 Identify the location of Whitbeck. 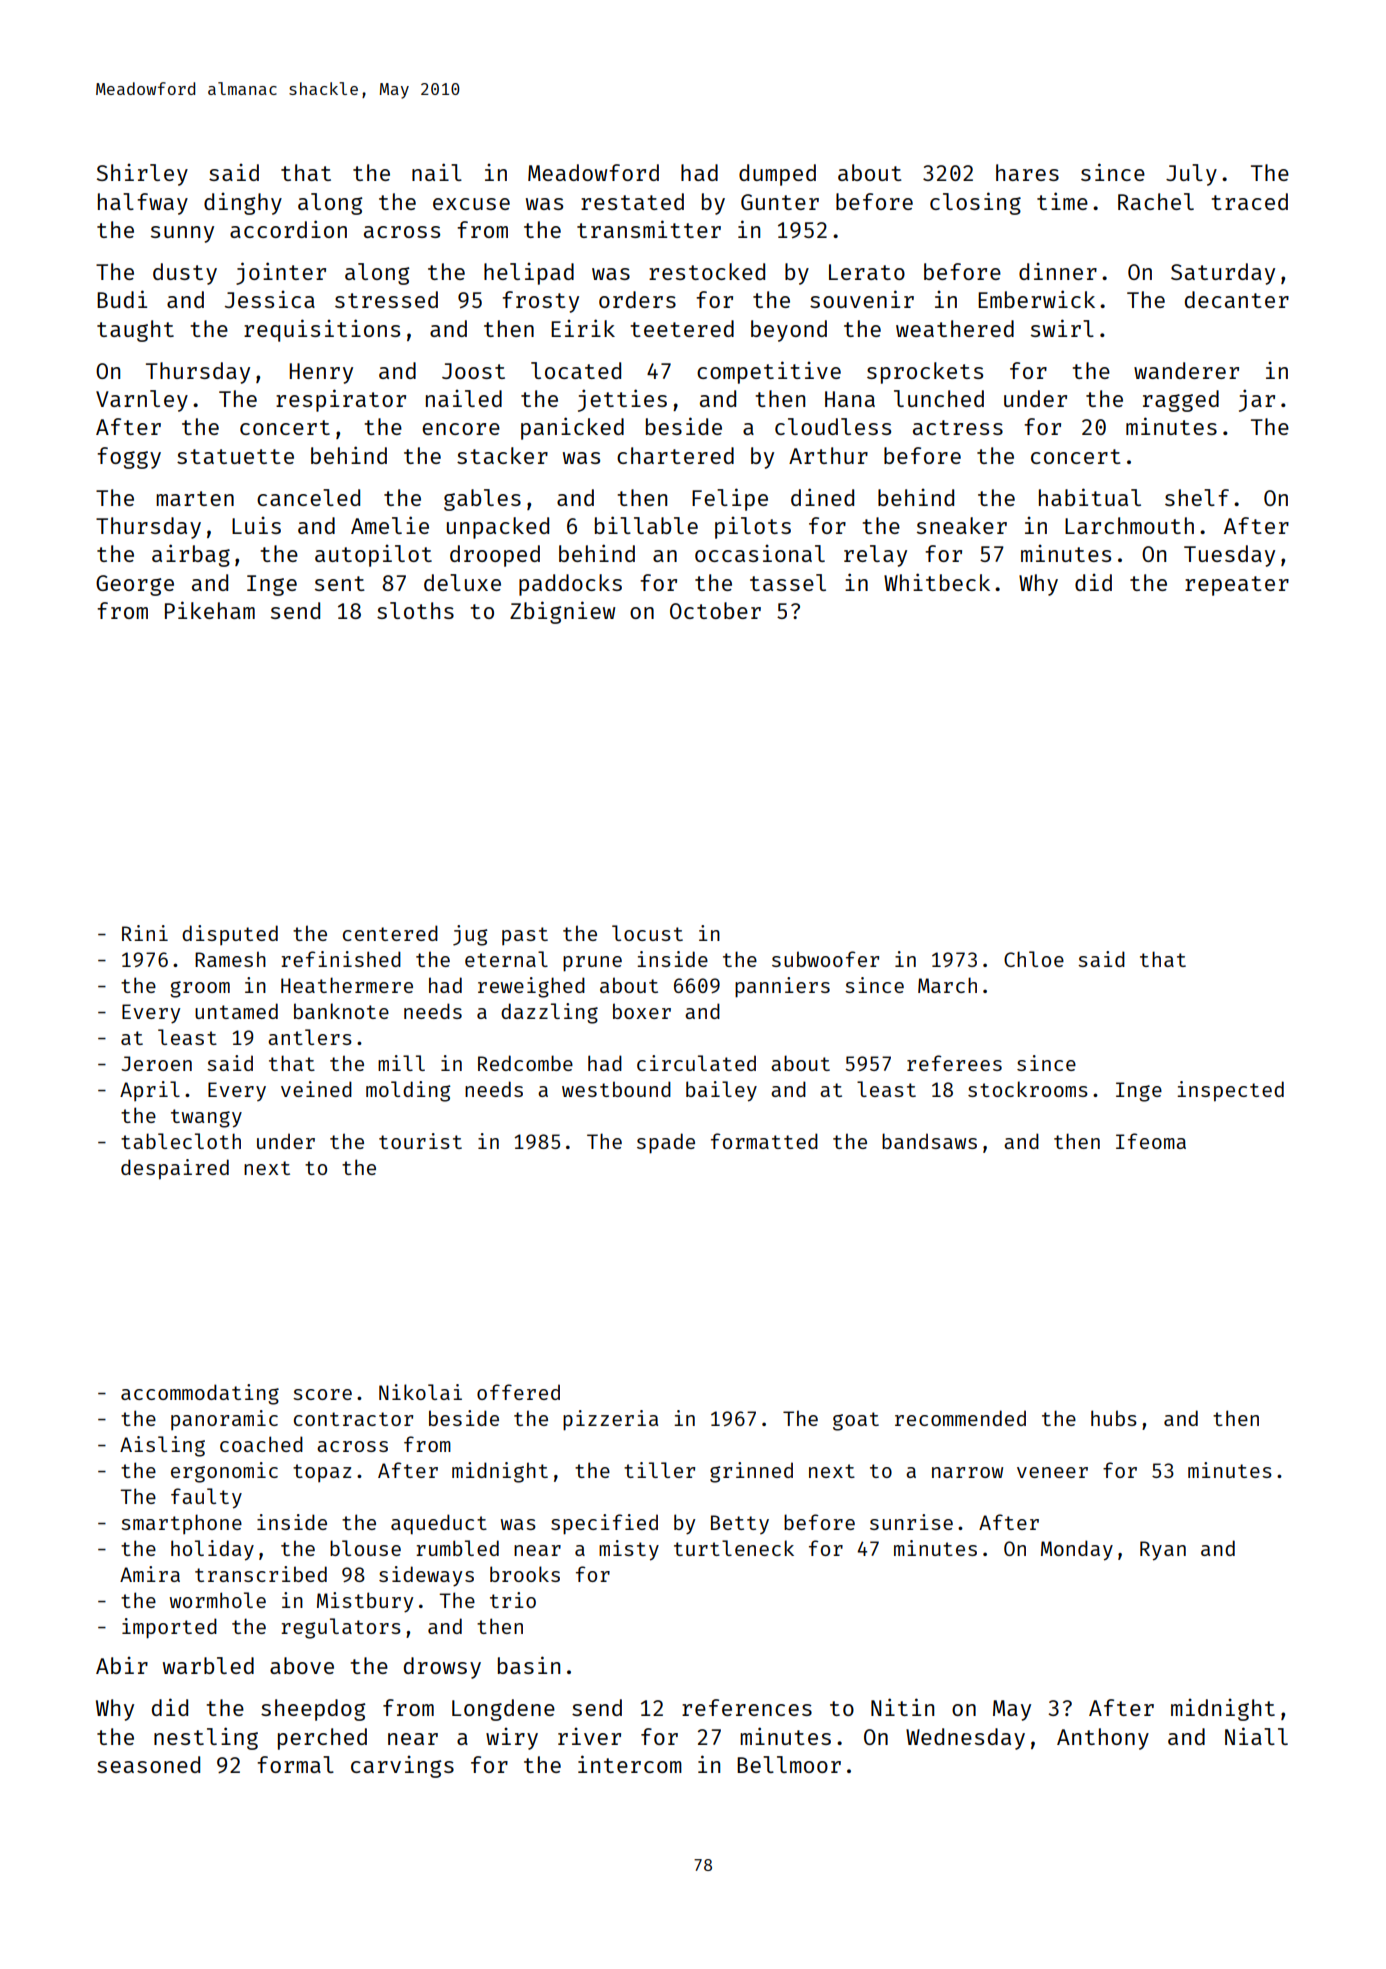
(937, 582).
